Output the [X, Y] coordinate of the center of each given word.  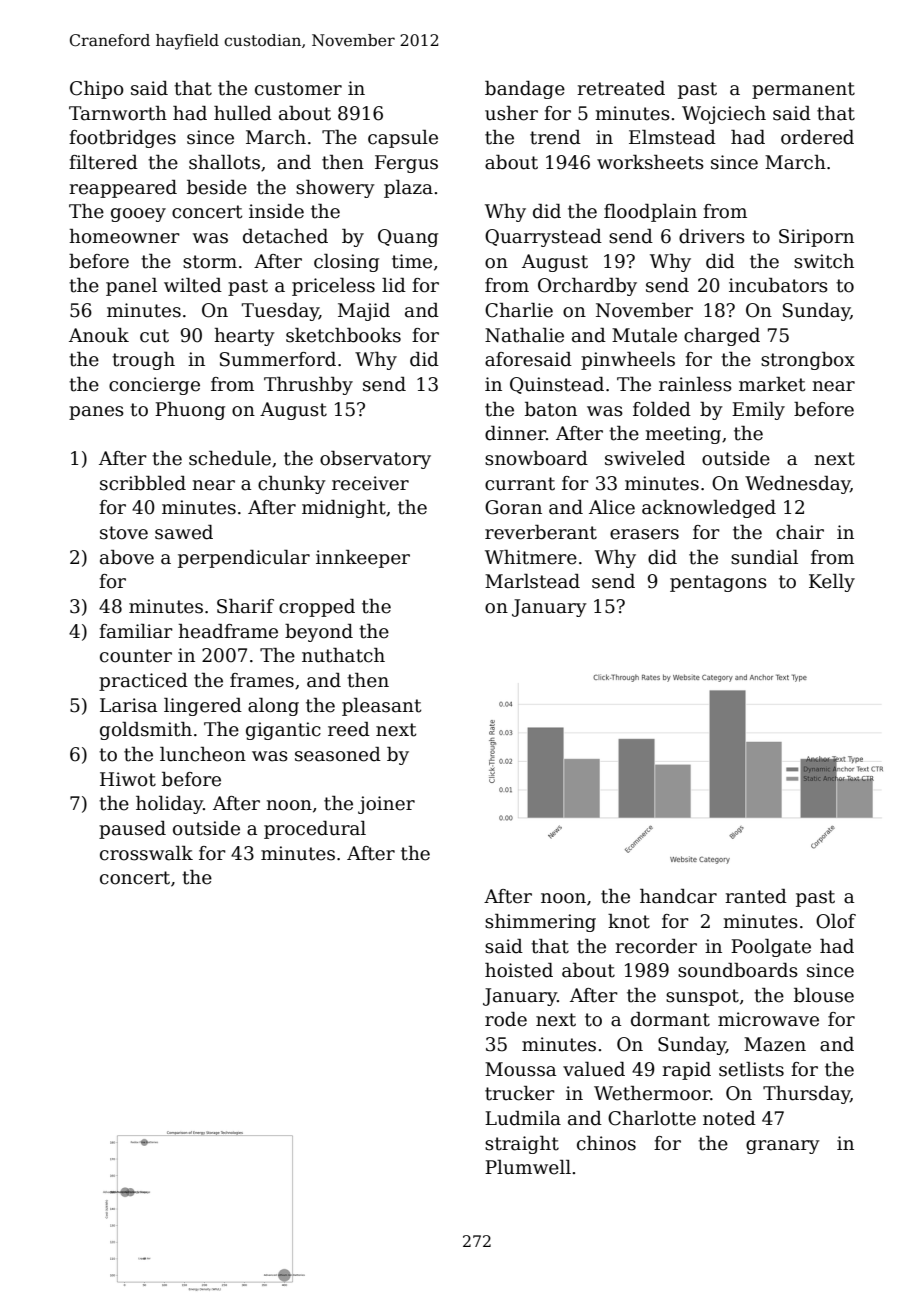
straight [522, 1145]
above [127, 557]
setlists [751, 1069]
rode [506, 1019]
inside [276, 211]
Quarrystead [543, 238]
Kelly [832, 583]
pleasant [382, 707]
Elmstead [672, 137]
